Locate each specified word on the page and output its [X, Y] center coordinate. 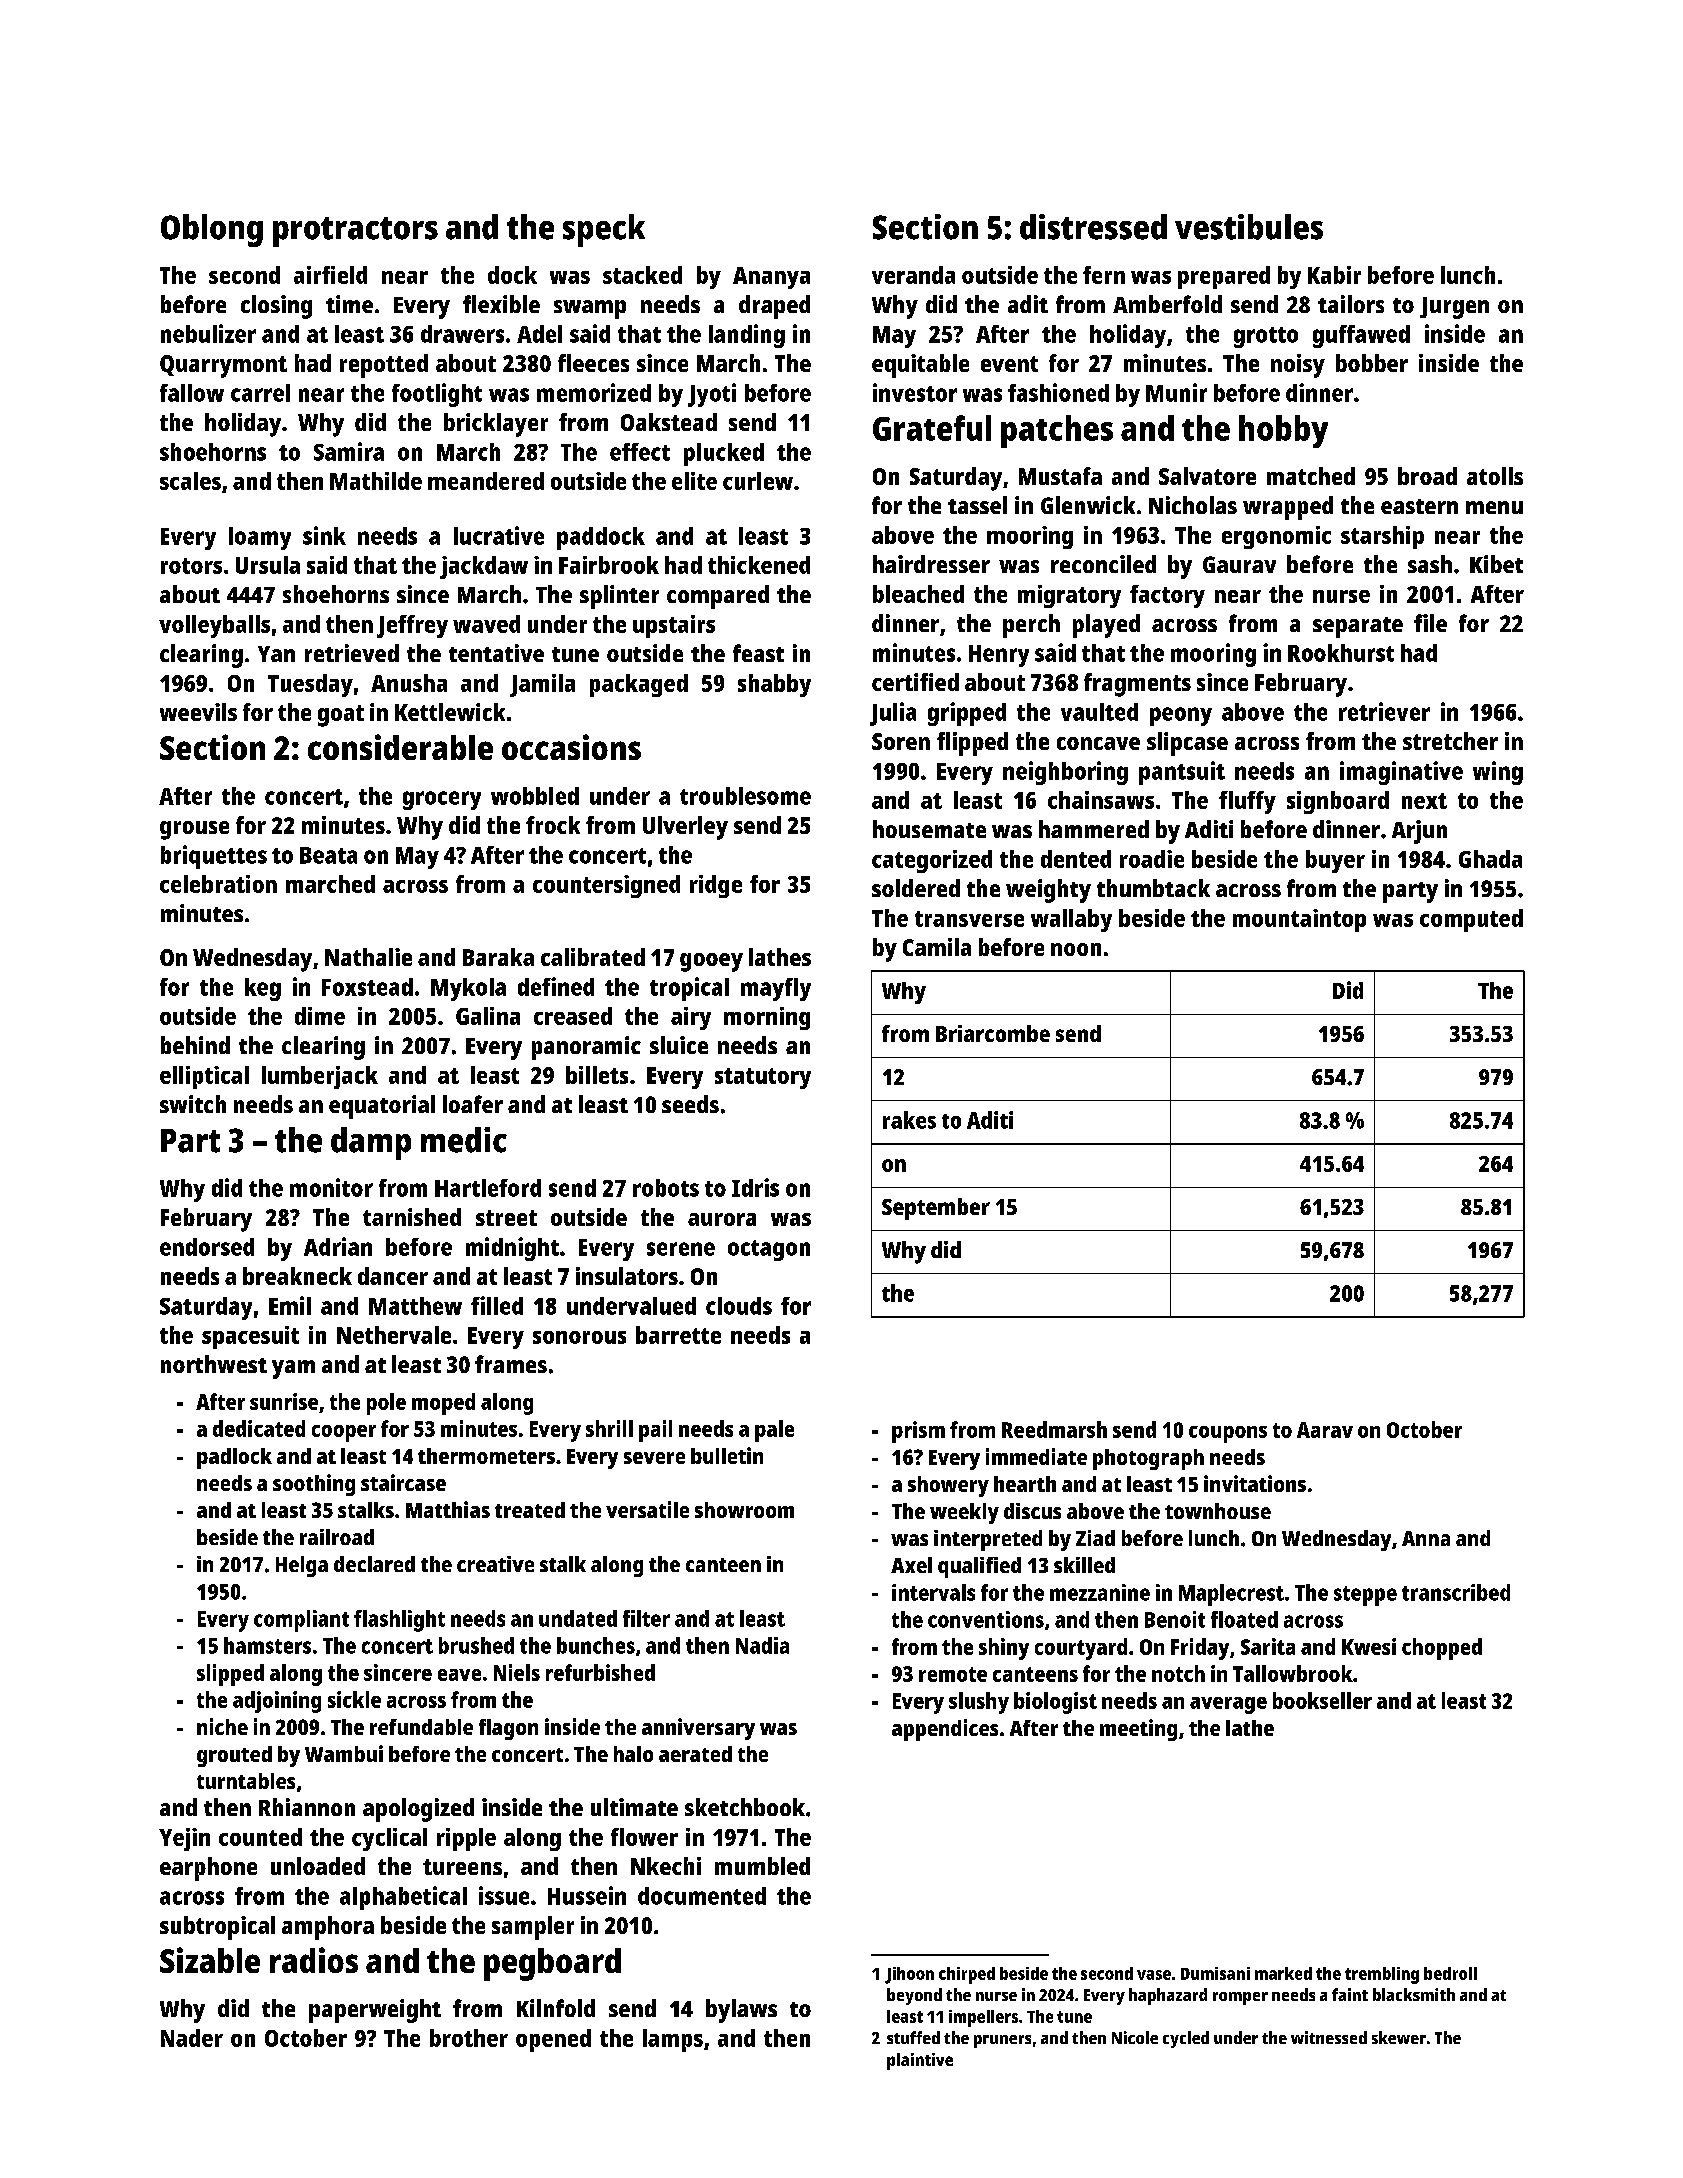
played [1106, 626]
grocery [442, 800]
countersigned [606, 886]
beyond [914, 1996]
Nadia [762, 1645]
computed [1471, 920]
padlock [234, 1458]
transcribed [1456, 1592]
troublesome [745, 796]
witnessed [1329, 2037]
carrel [260, 393]
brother [469, 2038]
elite [694, 481]
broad [1427, 476]
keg [263, 989]
